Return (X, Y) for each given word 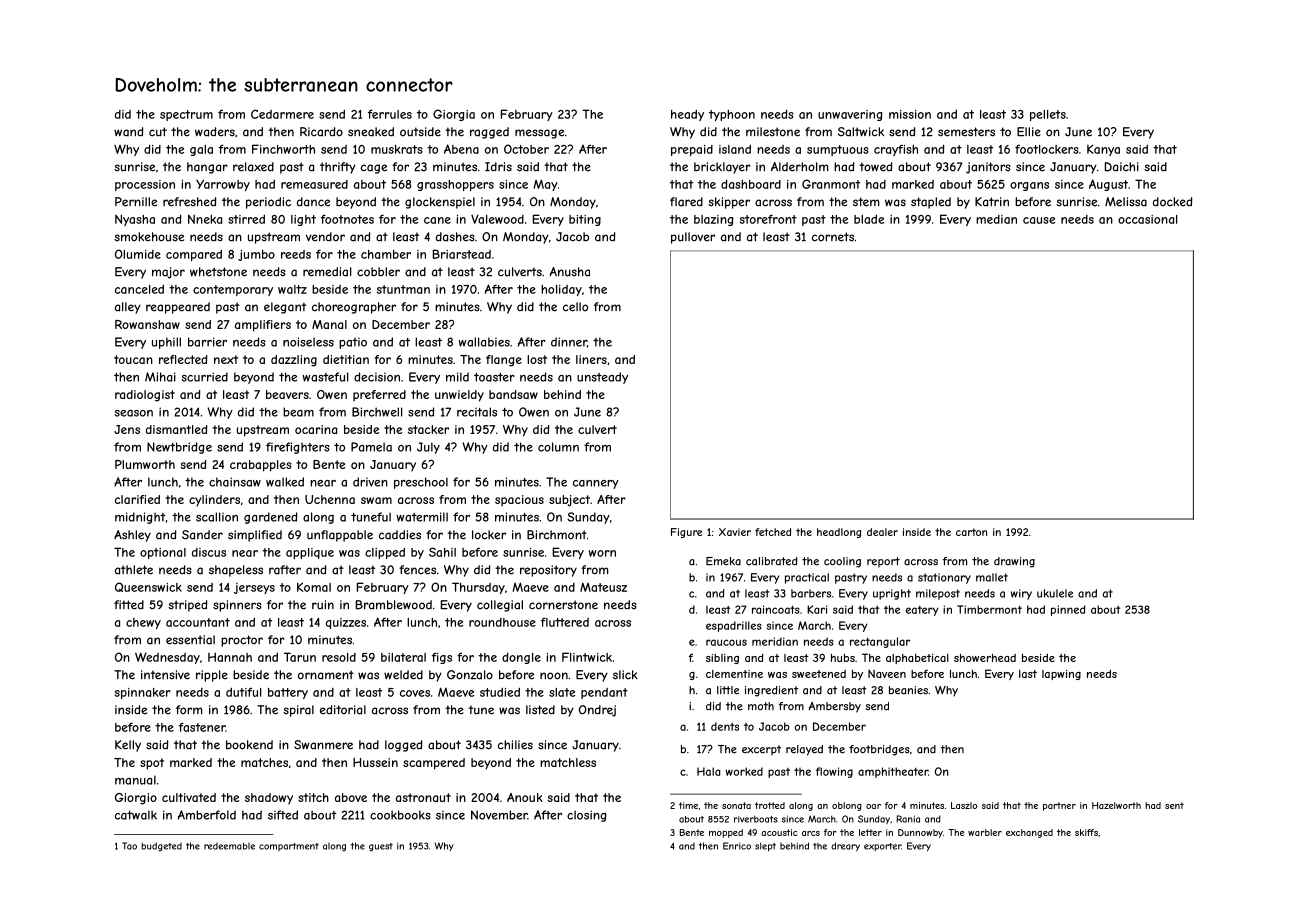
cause (1039, 220)
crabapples (260, 466)
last (1028, 674)
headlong (839, 533)
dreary (845, 847)
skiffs (1086, 832)
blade (869, 219)
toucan (133, 359)
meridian (775, 641)
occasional (1148, 219)
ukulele (1055, 593)
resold (339, 657)
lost (537, 359)
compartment (289, 847)
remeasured (314, 184)
